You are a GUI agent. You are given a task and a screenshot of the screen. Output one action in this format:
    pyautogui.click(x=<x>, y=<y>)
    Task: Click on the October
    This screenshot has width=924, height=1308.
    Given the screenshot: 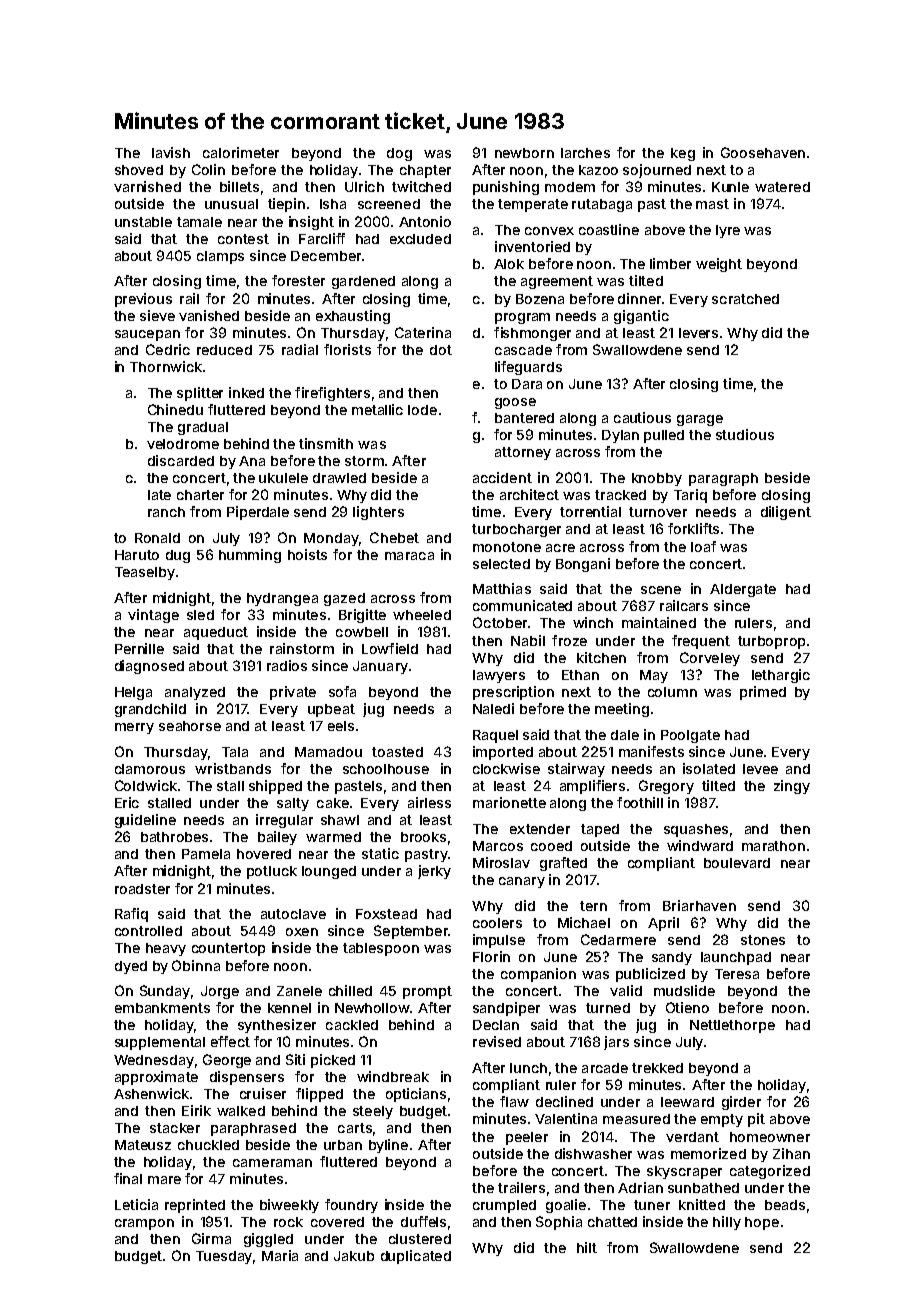 What is the action you would take?
    pyautogui.click(x=500, y=622)
